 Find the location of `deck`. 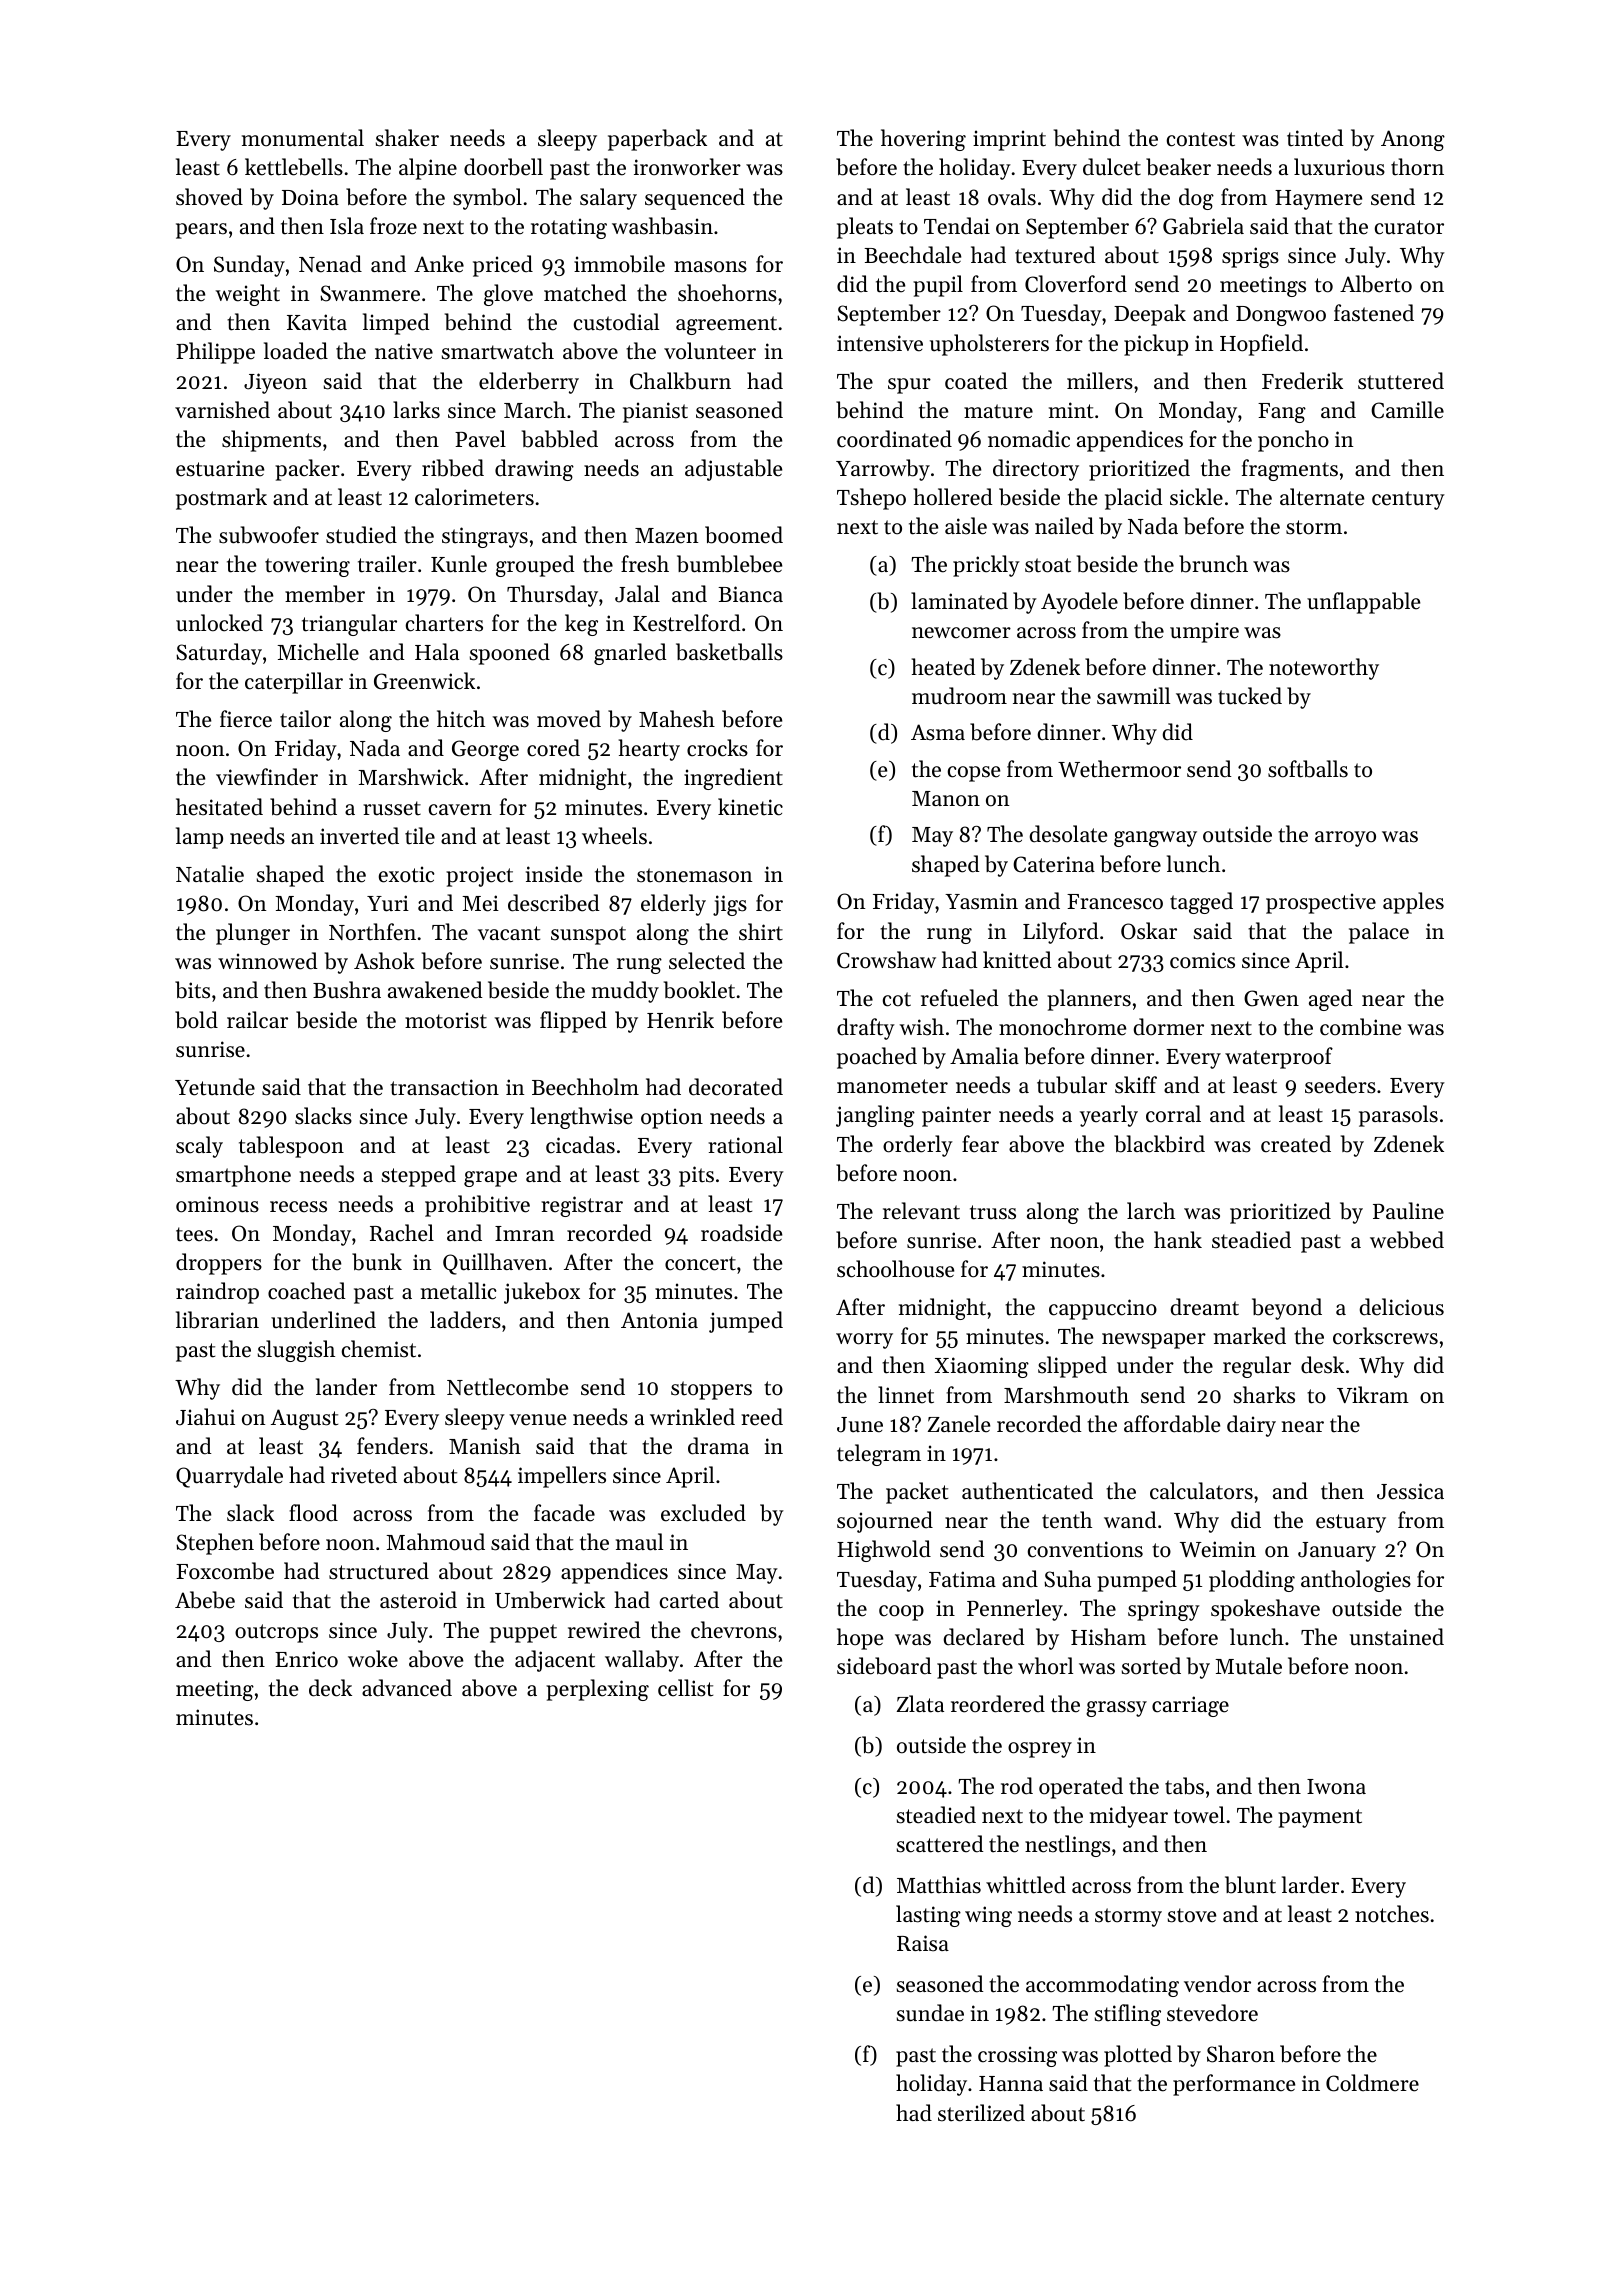

deck is located at coordinates (330, 1688).
